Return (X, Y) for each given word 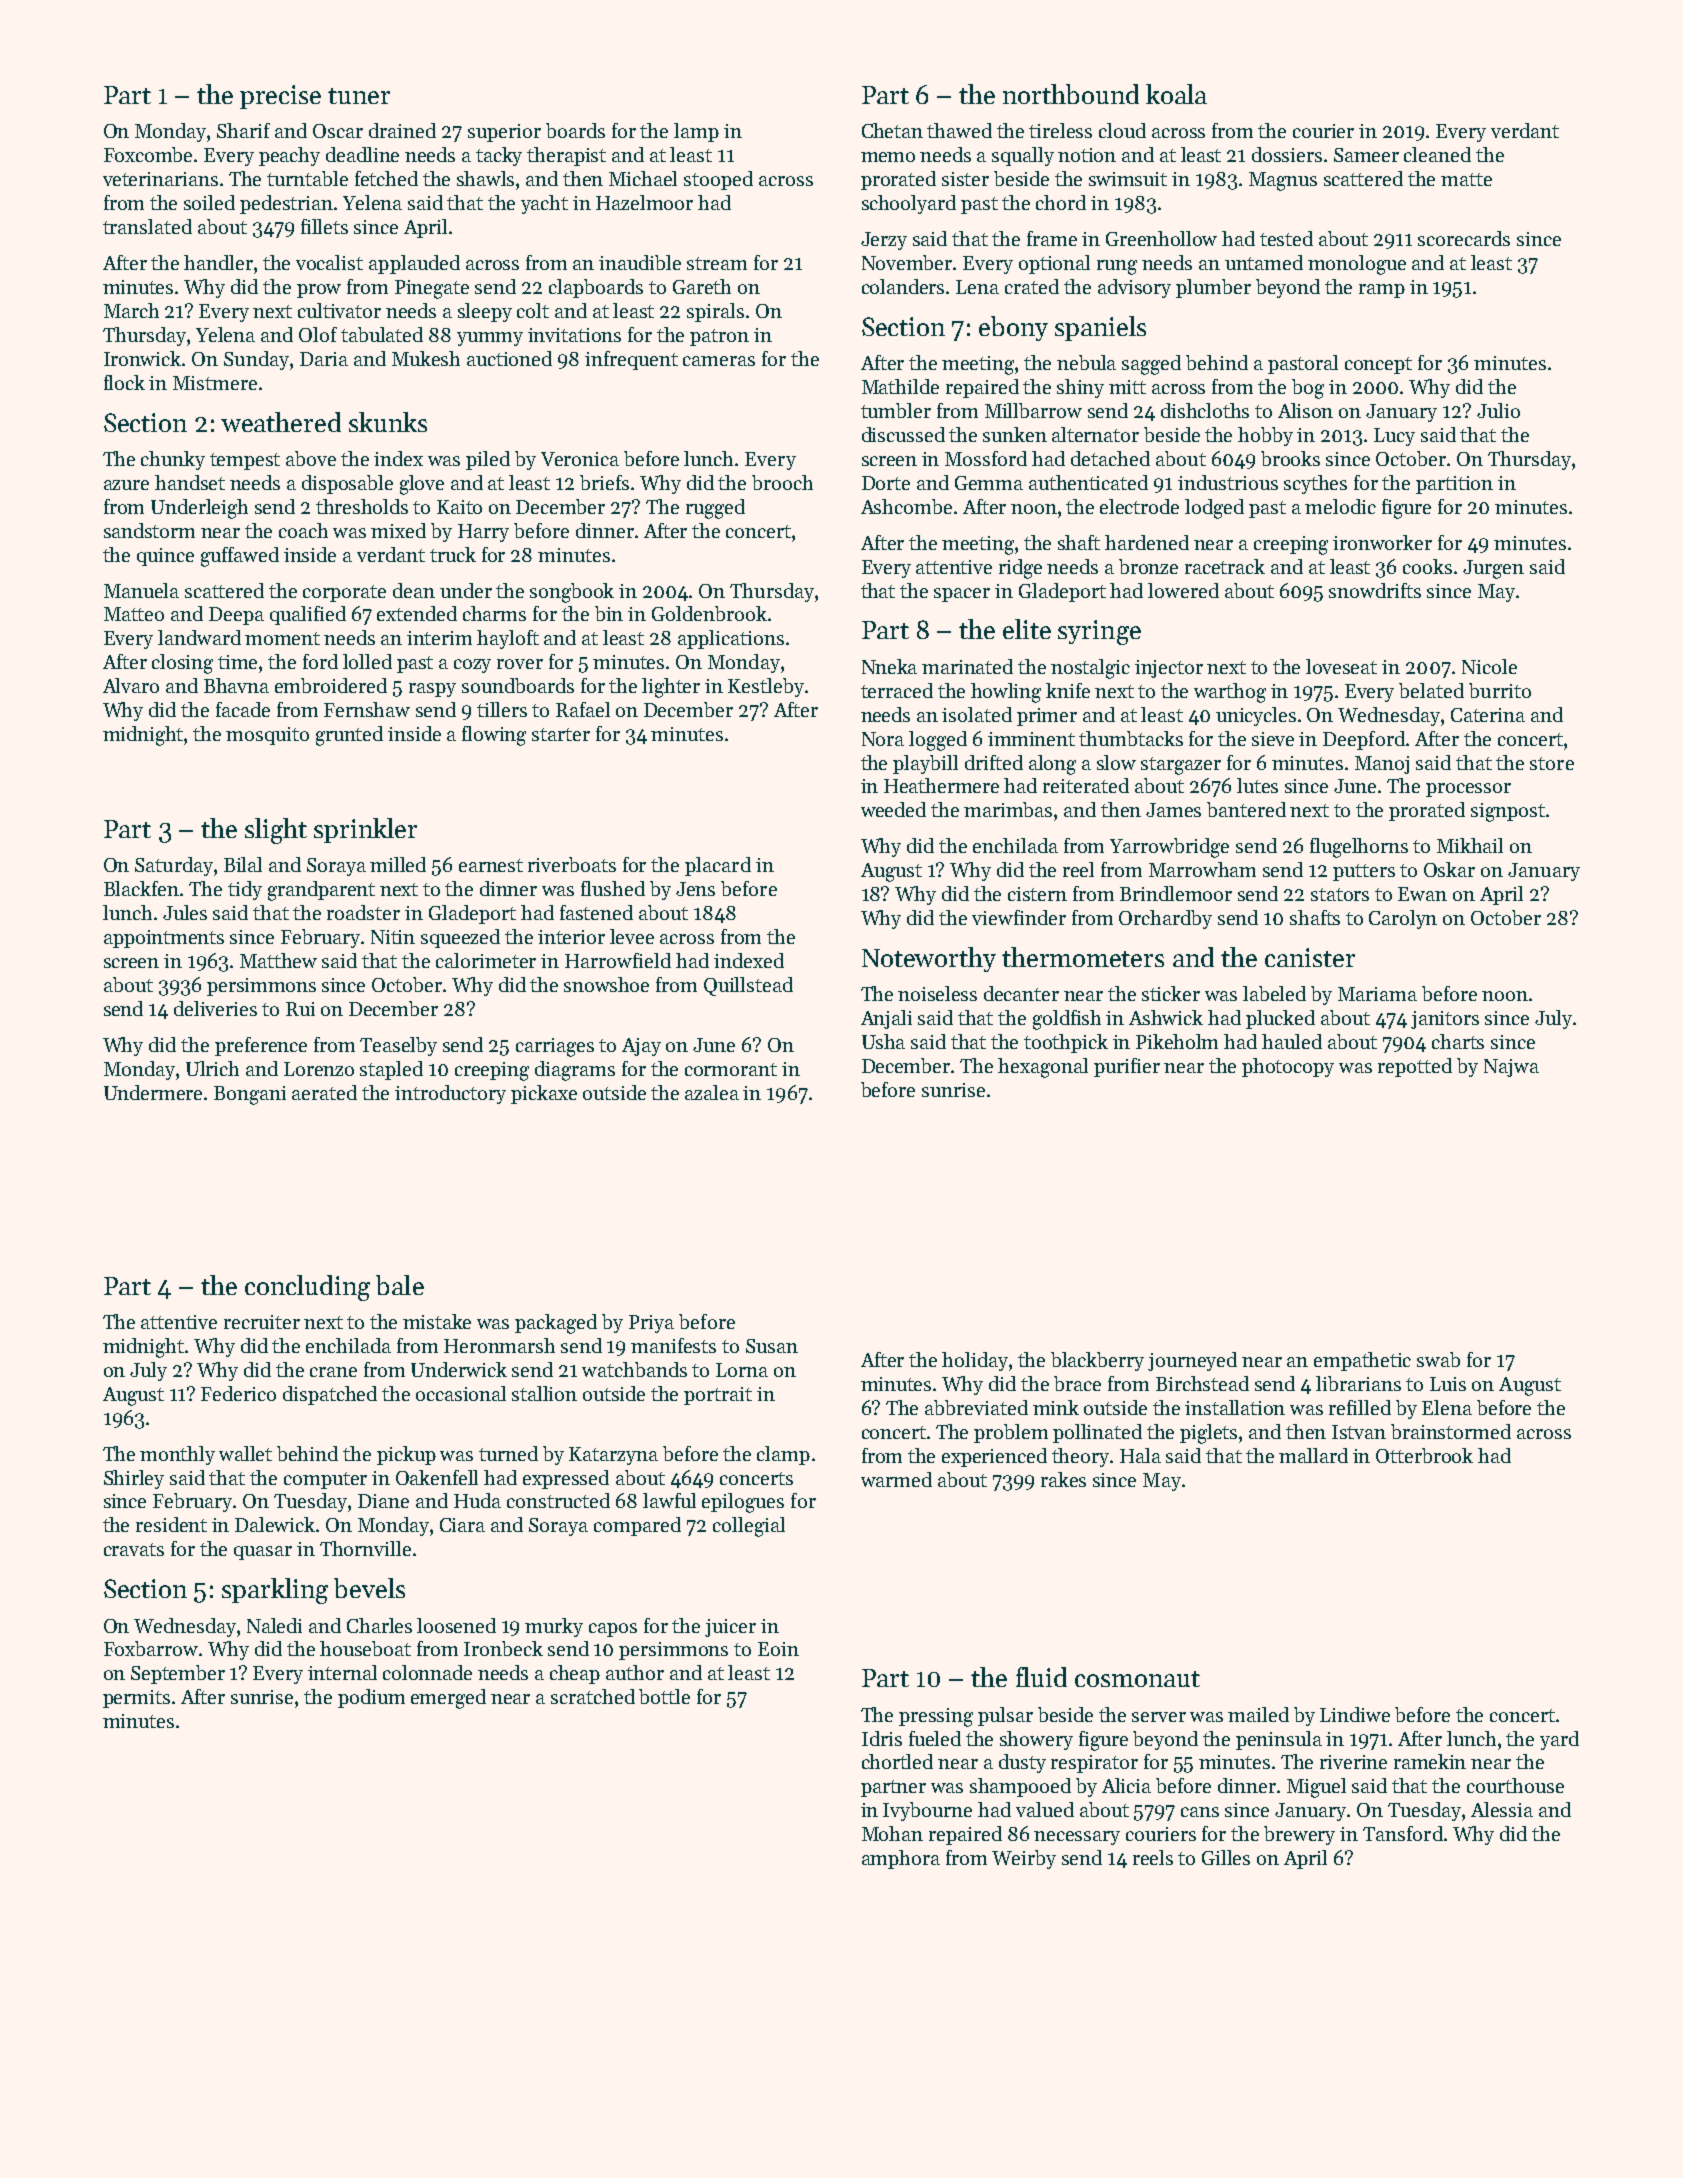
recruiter (262, 1322)
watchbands (634, 1369)
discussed (903, 434)
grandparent (321, 891)
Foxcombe (148, 154)
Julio (1498, 410)
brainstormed (1451, 1431)
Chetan (892, 130)
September (178, 1674)
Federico (238, 1393)
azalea (712, 1092)
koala (1176, 94)
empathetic (1362, 1361)
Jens (695, 889)
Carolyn (1403, 919)
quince (165, 557)
